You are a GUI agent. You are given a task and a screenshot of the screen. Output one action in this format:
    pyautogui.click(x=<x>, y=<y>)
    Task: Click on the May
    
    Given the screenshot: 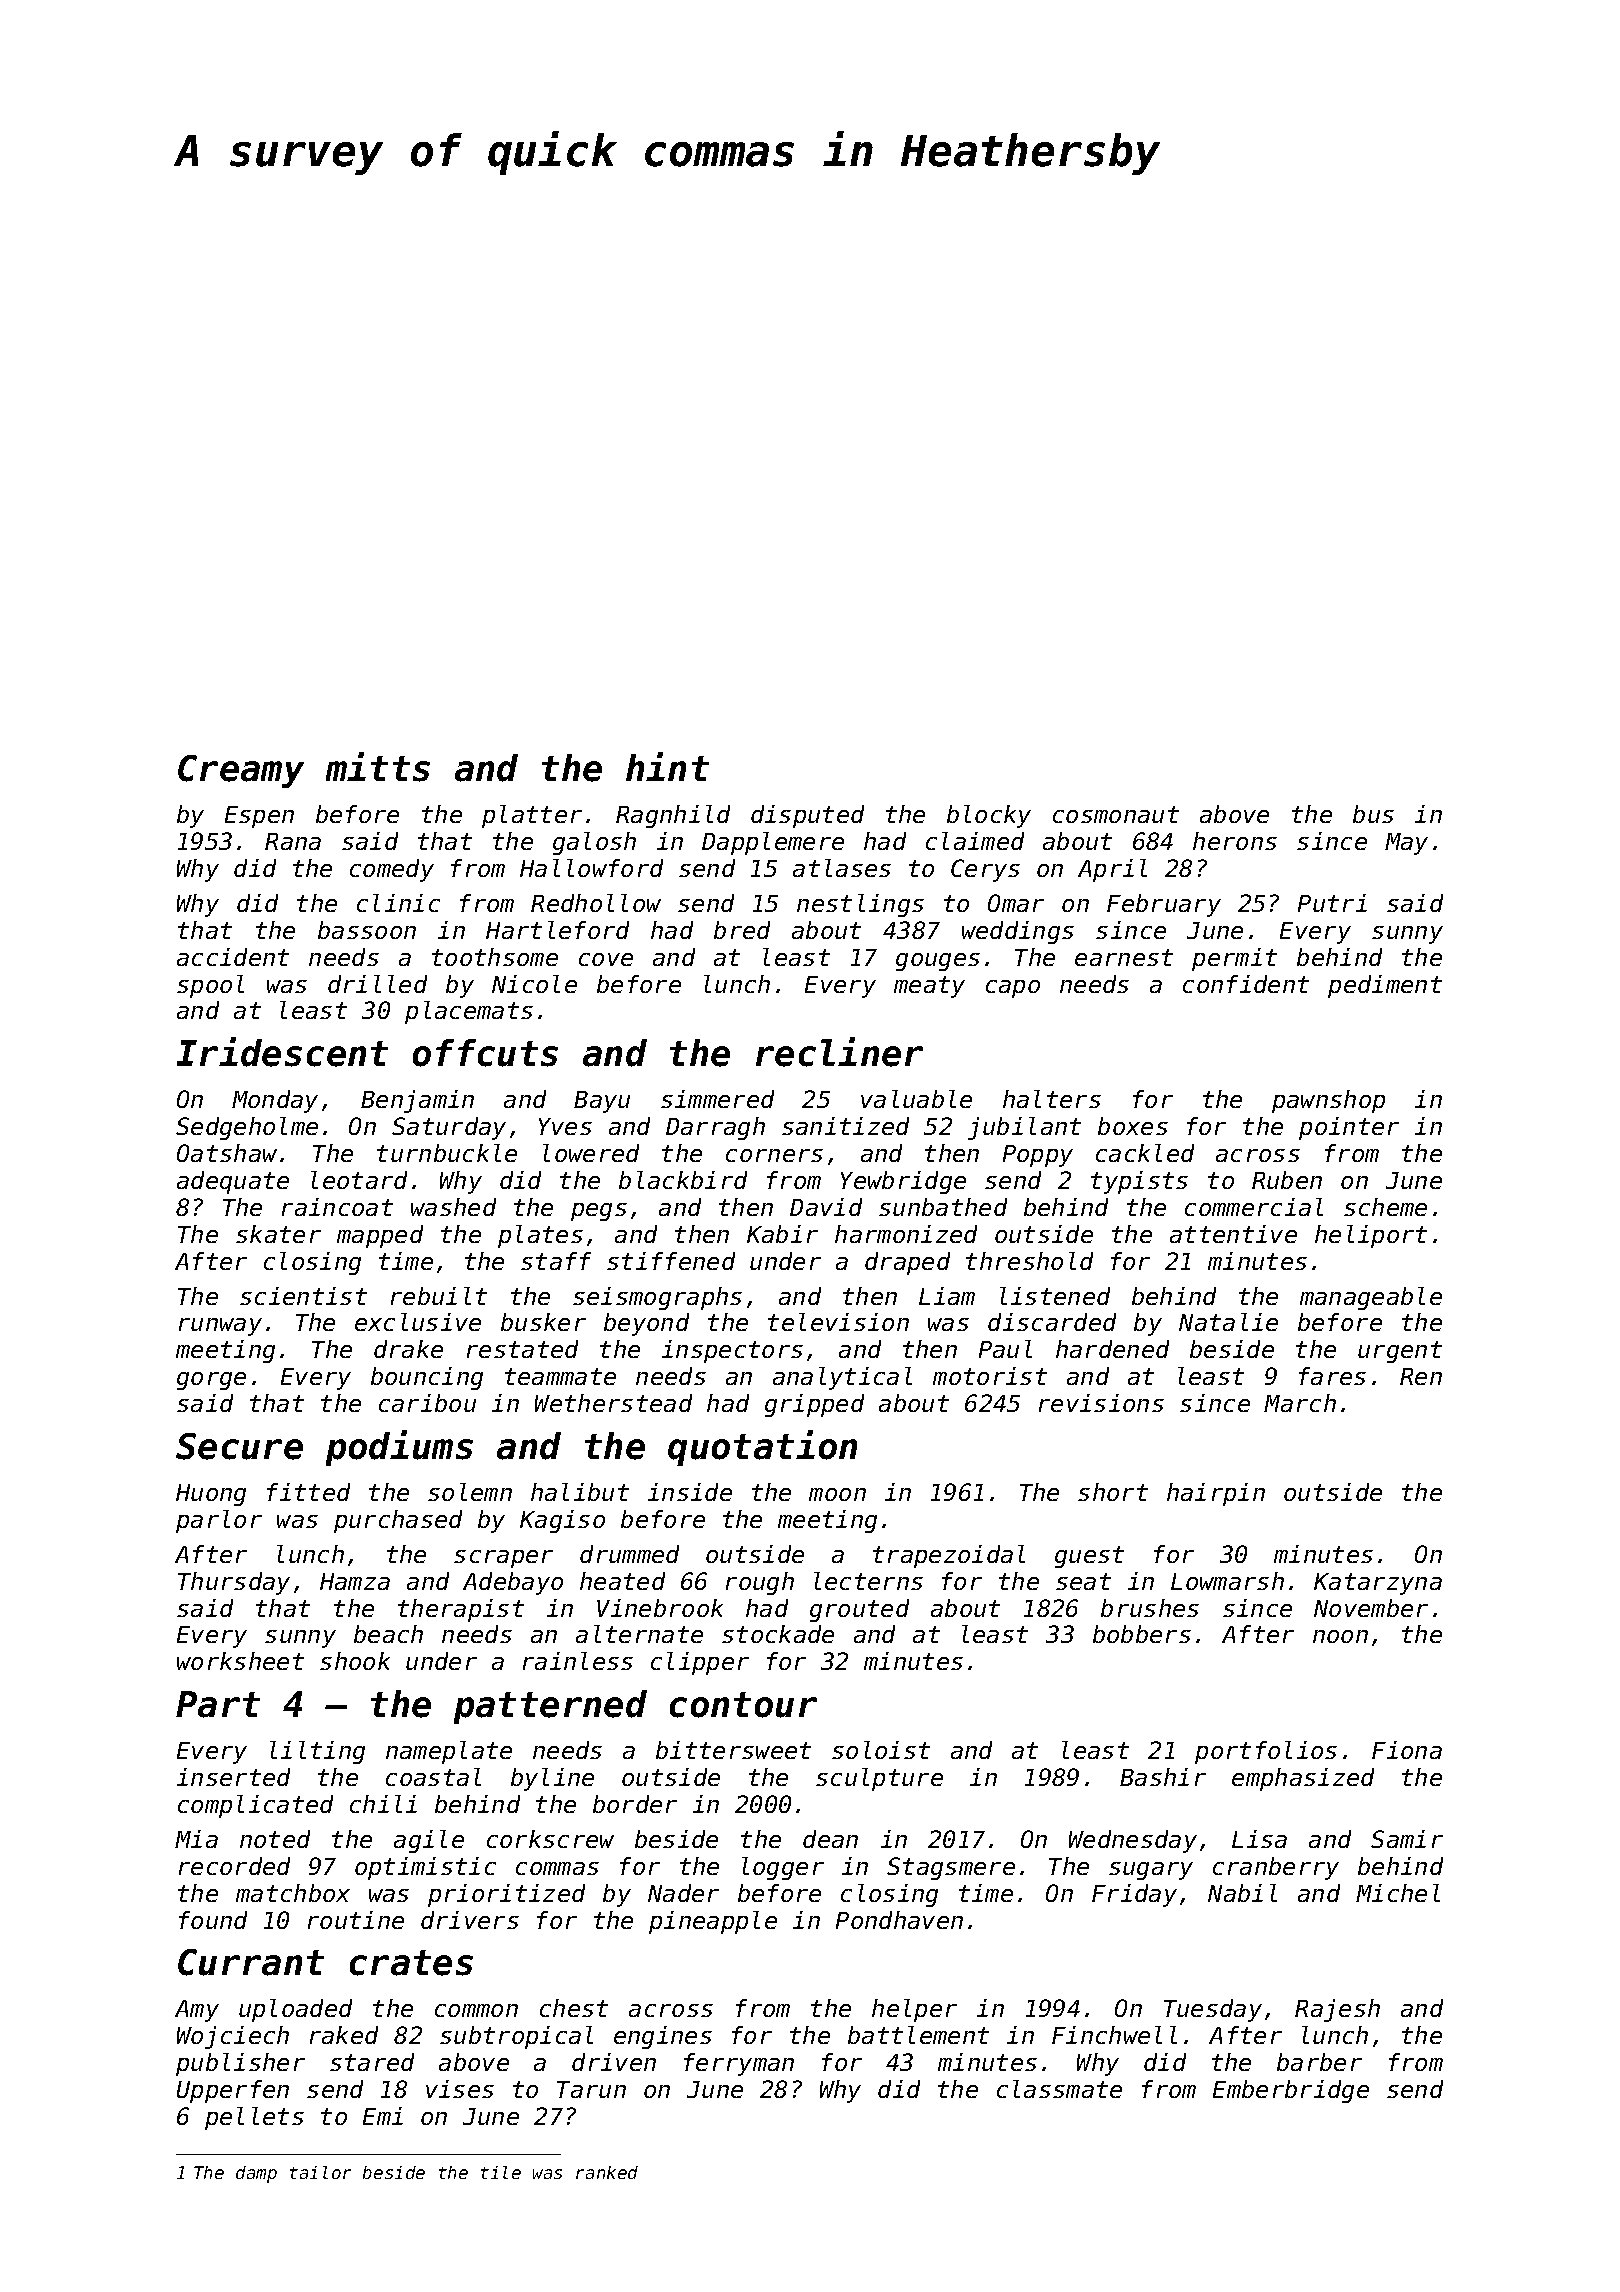 What is the action you would take?
    pyautogui.click(x=1406, y=844)
